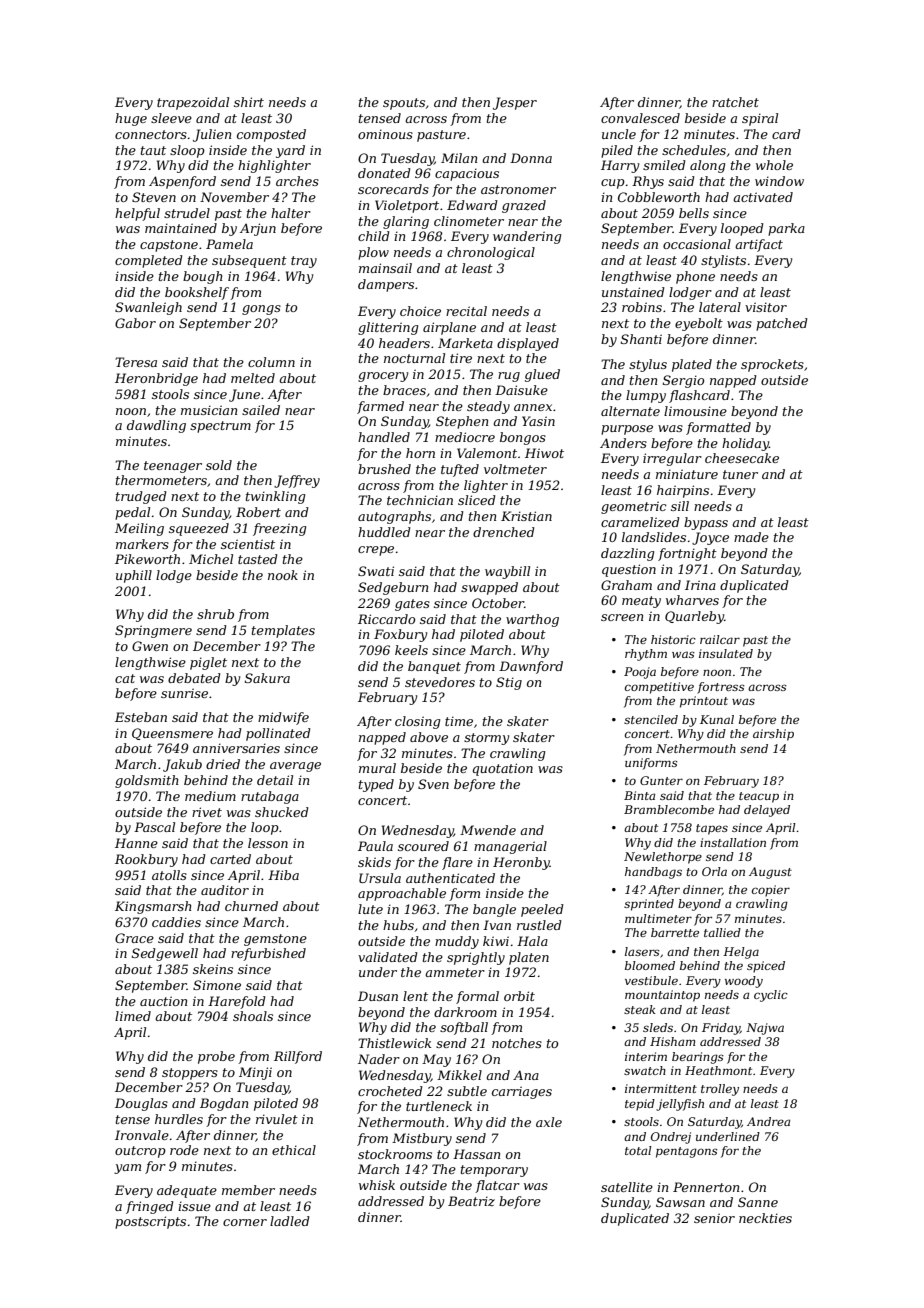 Image resolution: width=924 pixels, height=1308 pixels. Describe the element at coordinates (261, 410) in the document. I see `sailed` at that location.
